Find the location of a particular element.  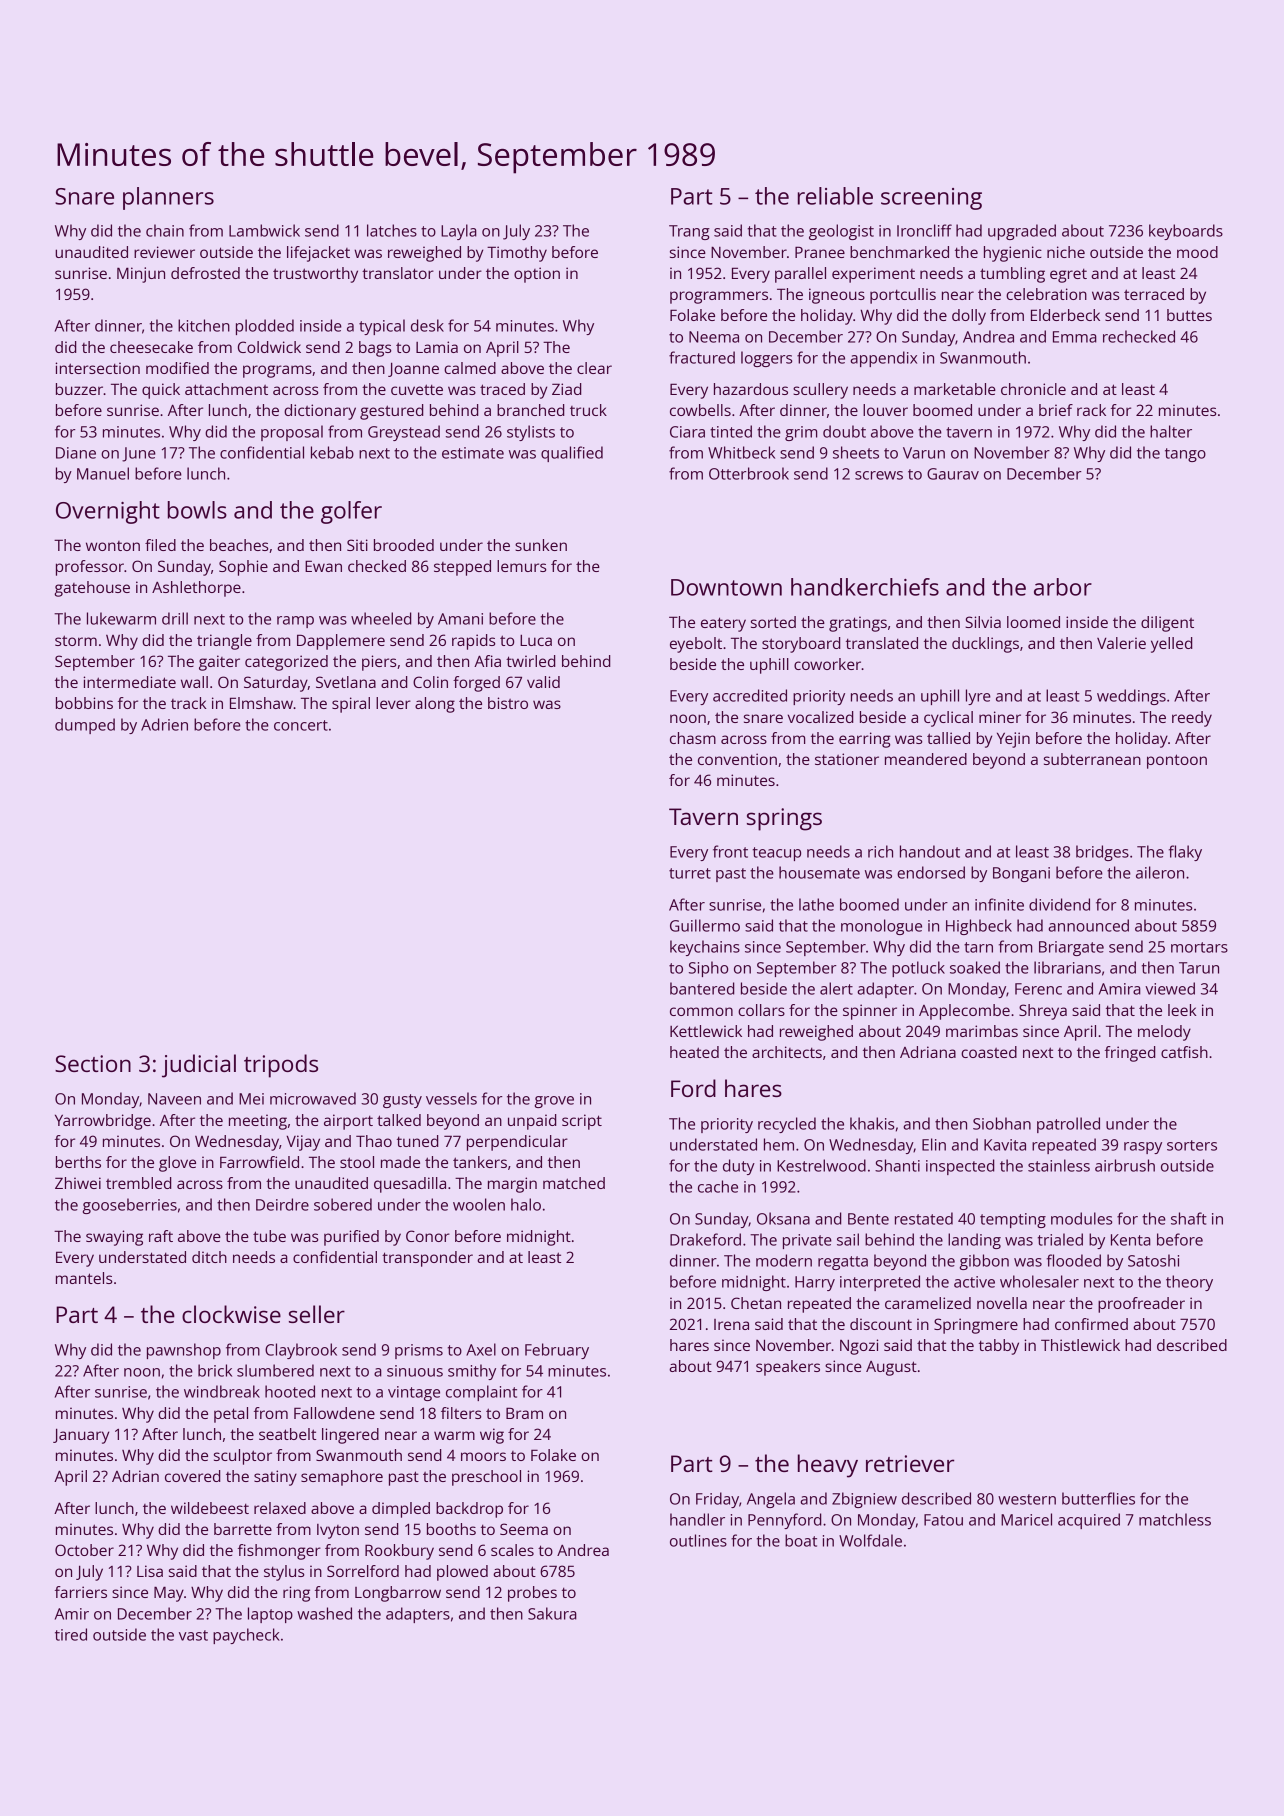

weddings is located at coordinates (1131, 697).
